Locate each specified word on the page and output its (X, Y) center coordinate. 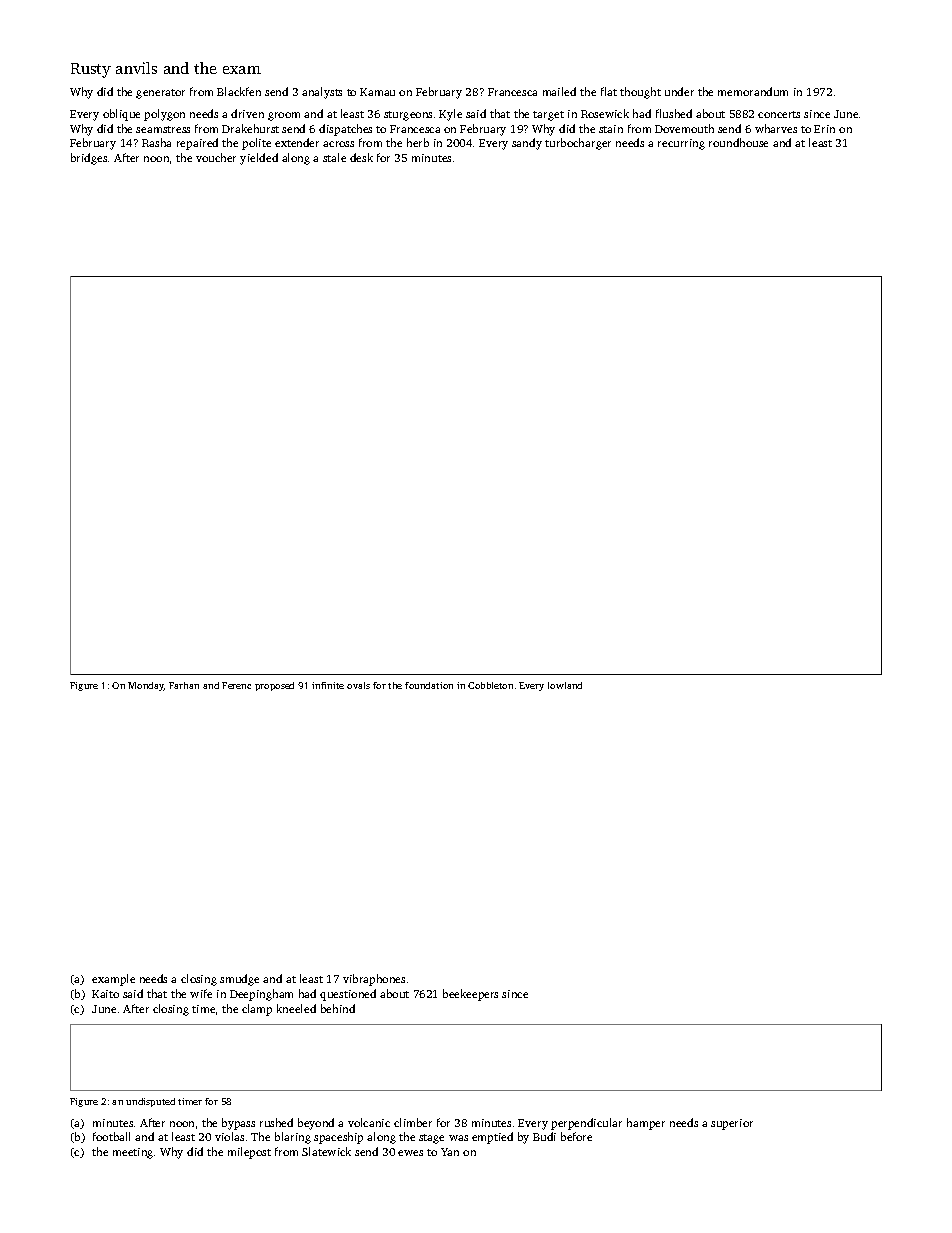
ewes (410, 1153)
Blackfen (239, 91)
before (576, 1136)
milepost (249, 1153)
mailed (559, 91)
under (679, 91)
